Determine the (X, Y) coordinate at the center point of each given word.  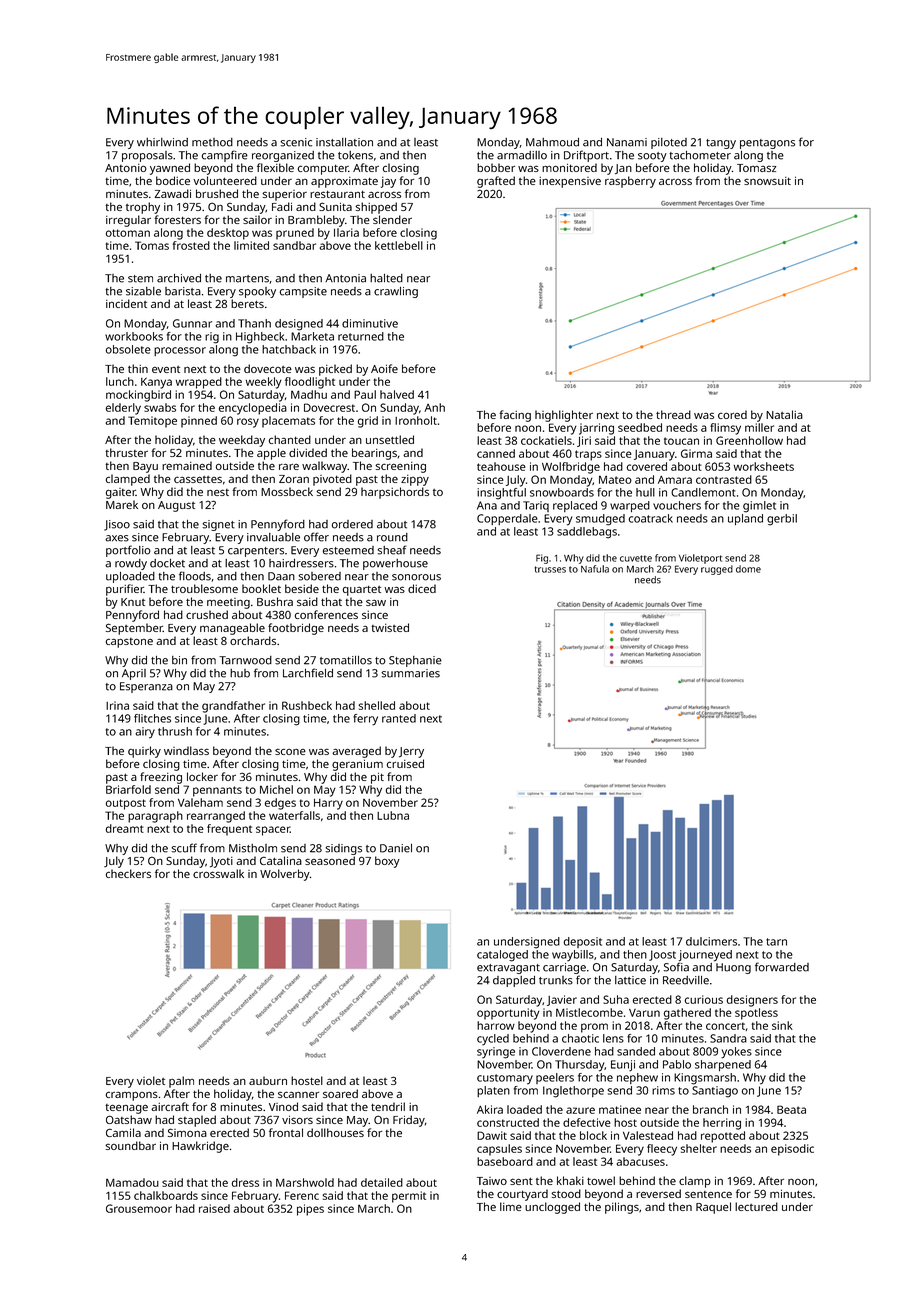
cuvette (636, 558)
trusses (550, 569)
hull (645, 492)
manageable (232, 629)
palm (181, 1082)
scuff (184, 848)
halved (397, 394)
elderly (123, 409)
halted (386, 278)
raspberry (630, 182)
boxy (387, 862)
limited (251, 245)
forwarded (782, 967)
